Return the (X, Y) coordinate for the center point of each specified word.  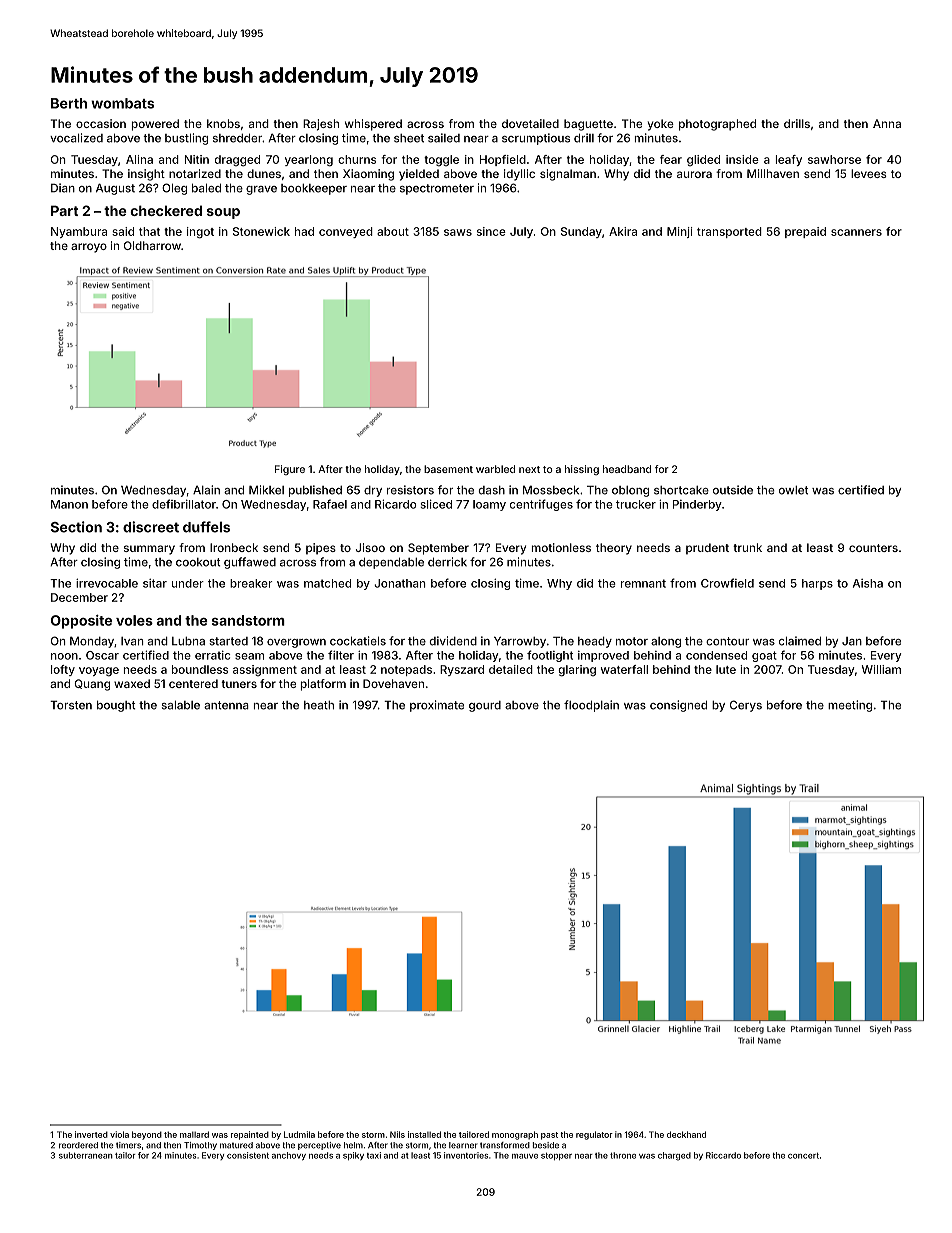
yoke (661, 125)
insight (146, 175)
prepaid (805, 232)
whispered (373, 125)
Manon (69, 504)
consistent (248, 1155)
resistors (410, 490)
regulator (594, 1135)
